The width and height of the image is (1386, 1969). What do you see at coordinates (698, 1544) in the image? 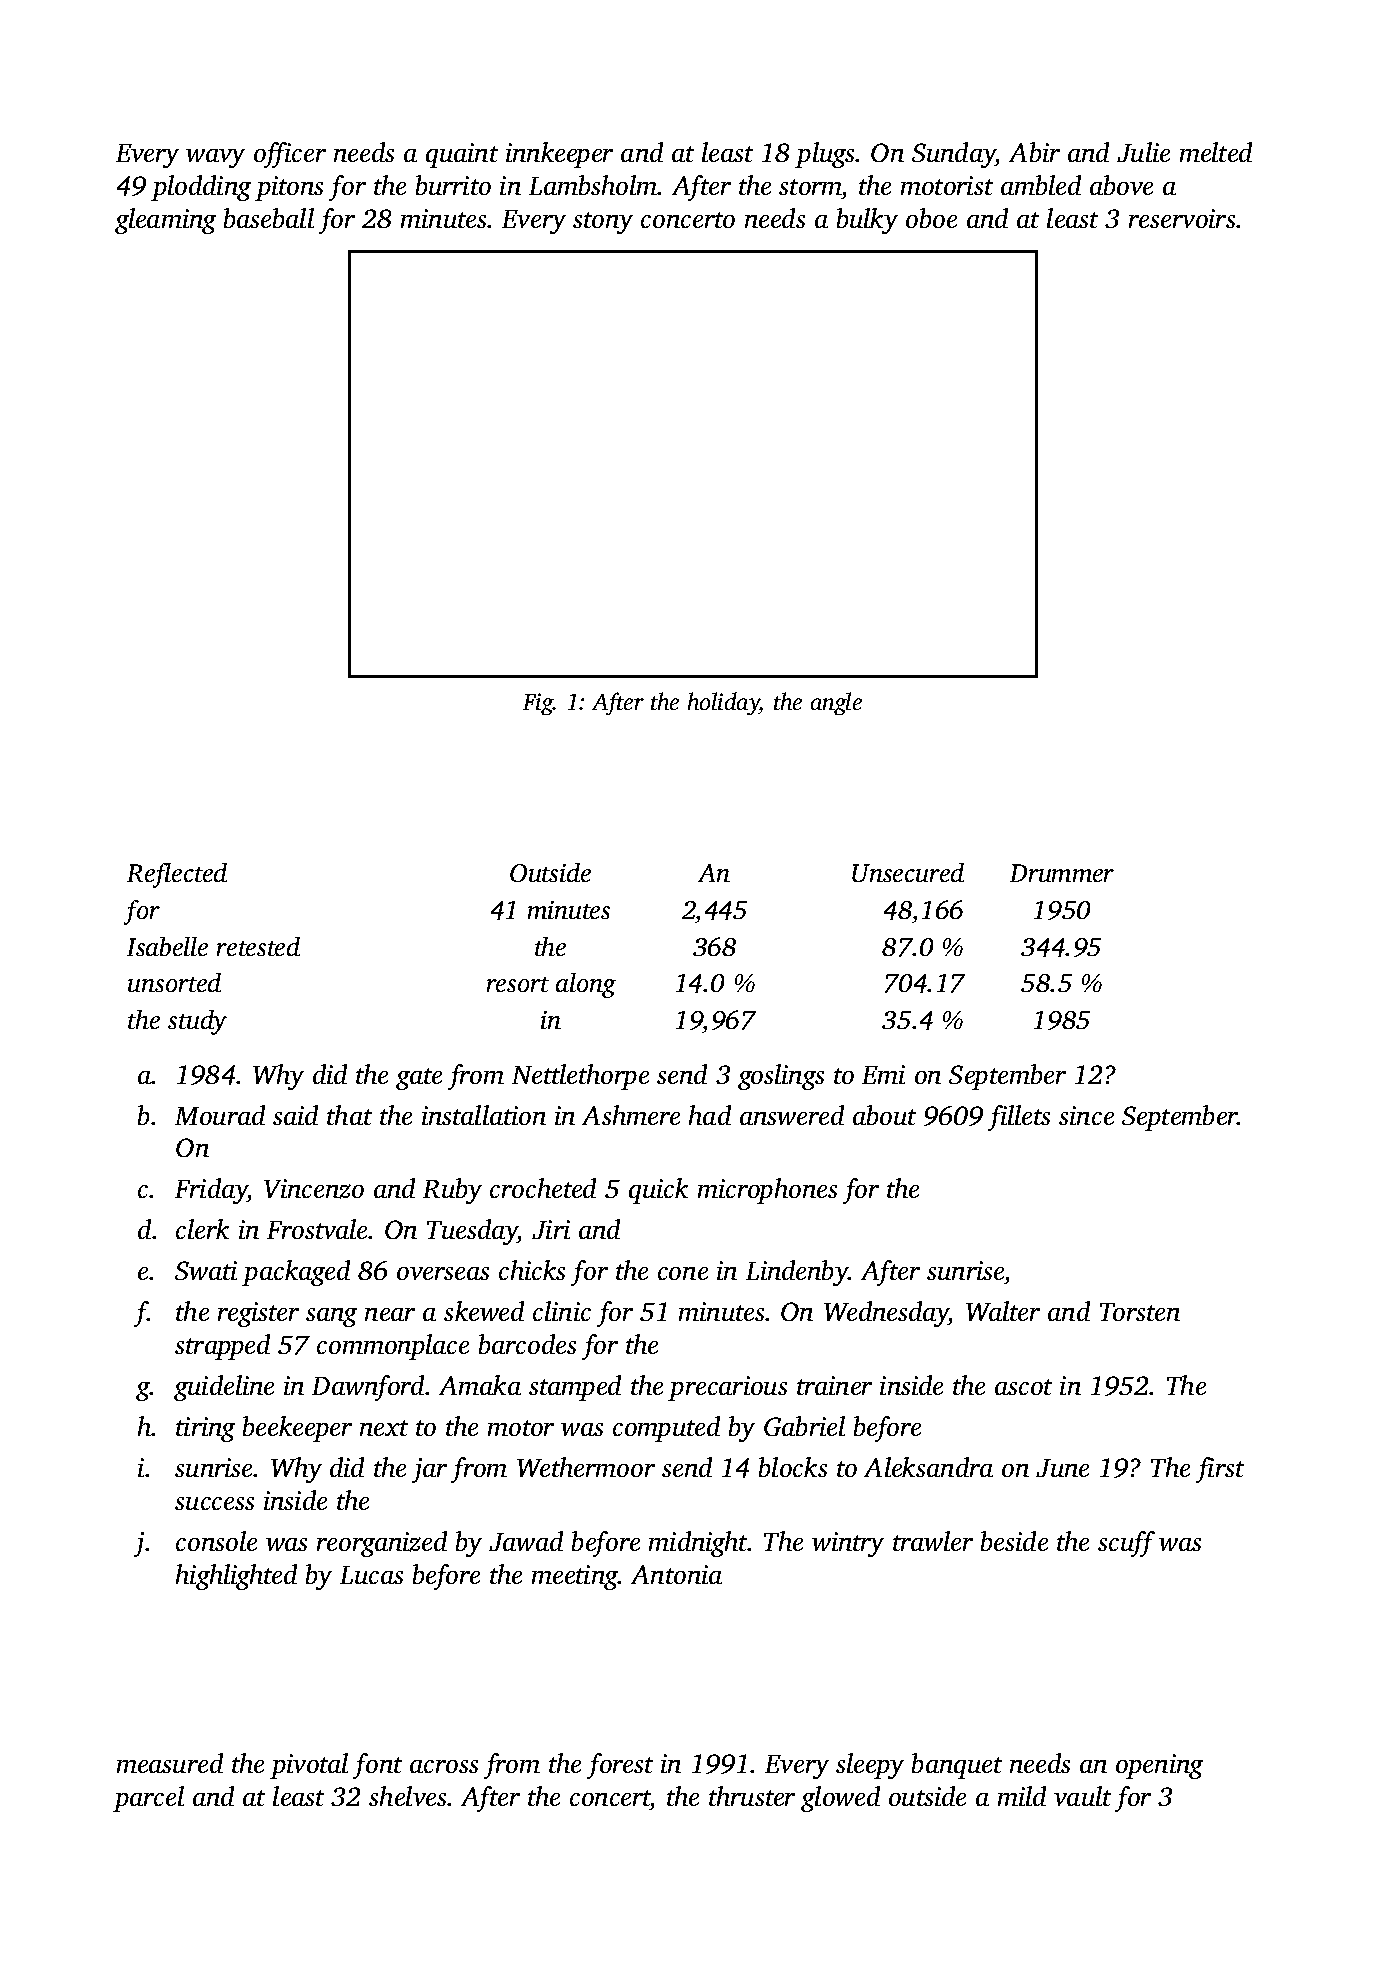
I see `midnight` at bounding box center [698, 1544].
